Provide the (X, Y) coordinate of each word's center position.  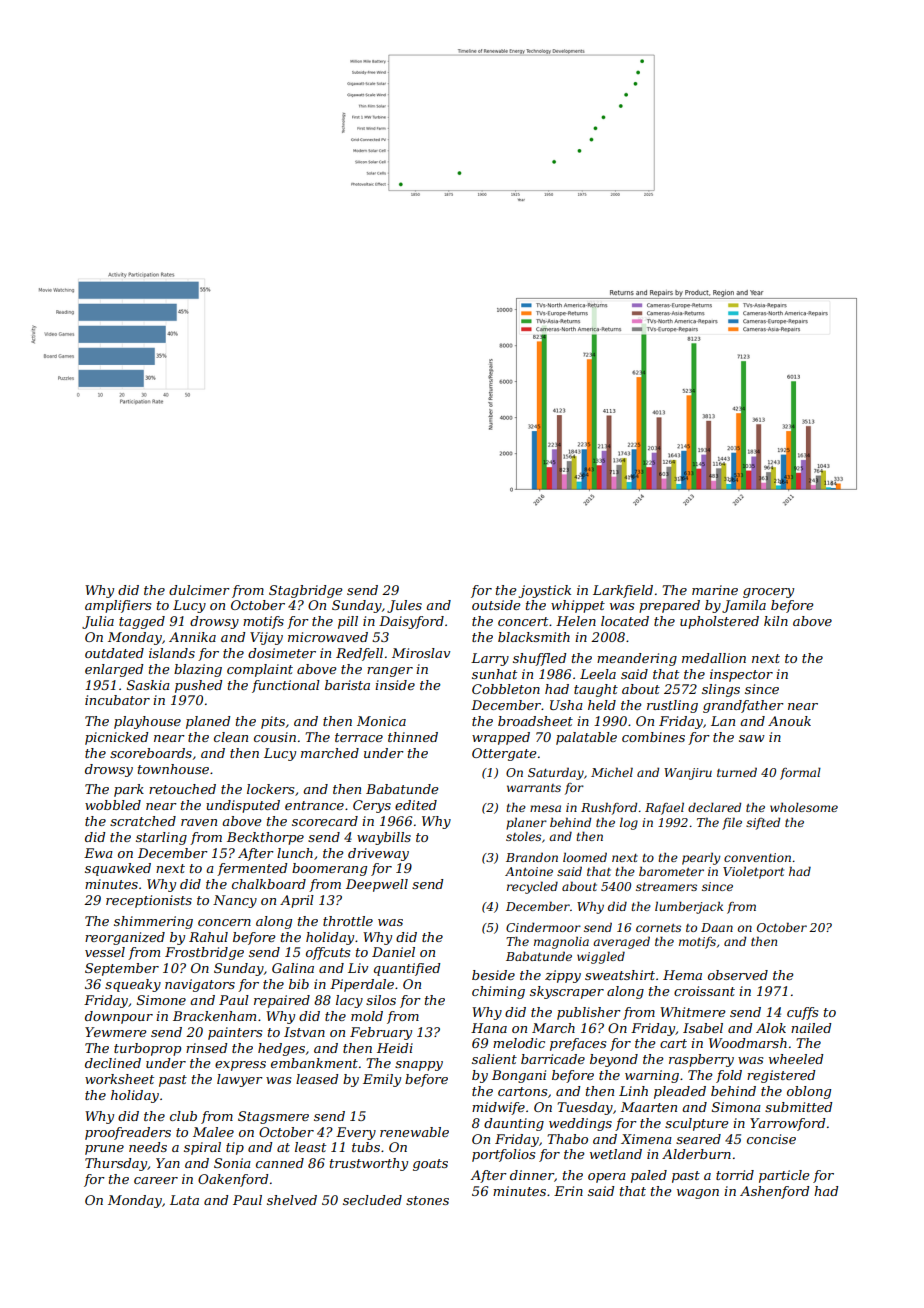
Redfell (359, 654)
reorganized (125, 938)
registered (781, 1076)
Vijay (266, 638)
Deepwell (377, 885)
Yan (168, 1163)
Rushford (609, 808)
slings (721, 690)
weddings (580, 1124)
